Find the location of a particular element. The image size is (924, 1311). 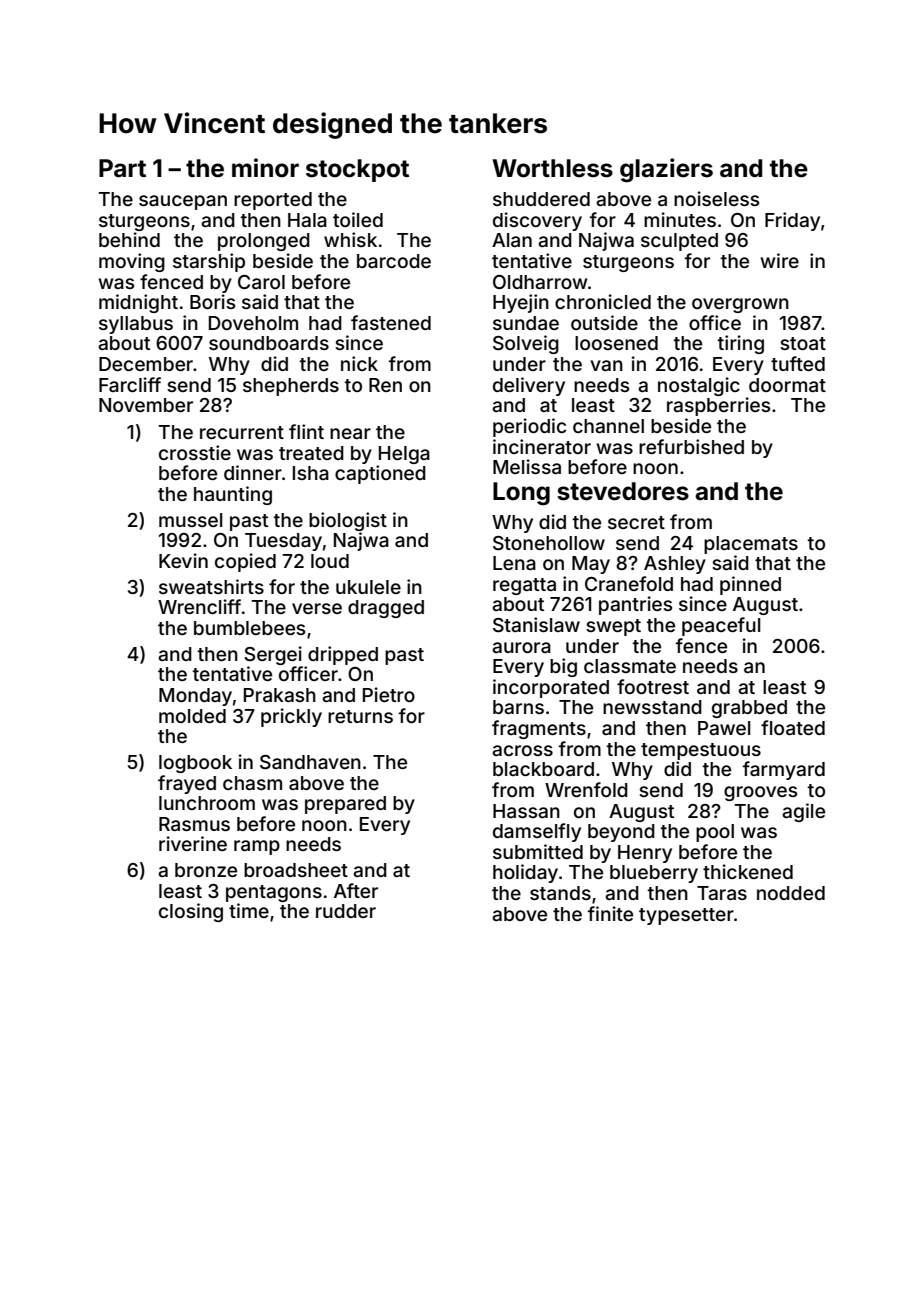

pinned is located at coordinates (750, 585).
